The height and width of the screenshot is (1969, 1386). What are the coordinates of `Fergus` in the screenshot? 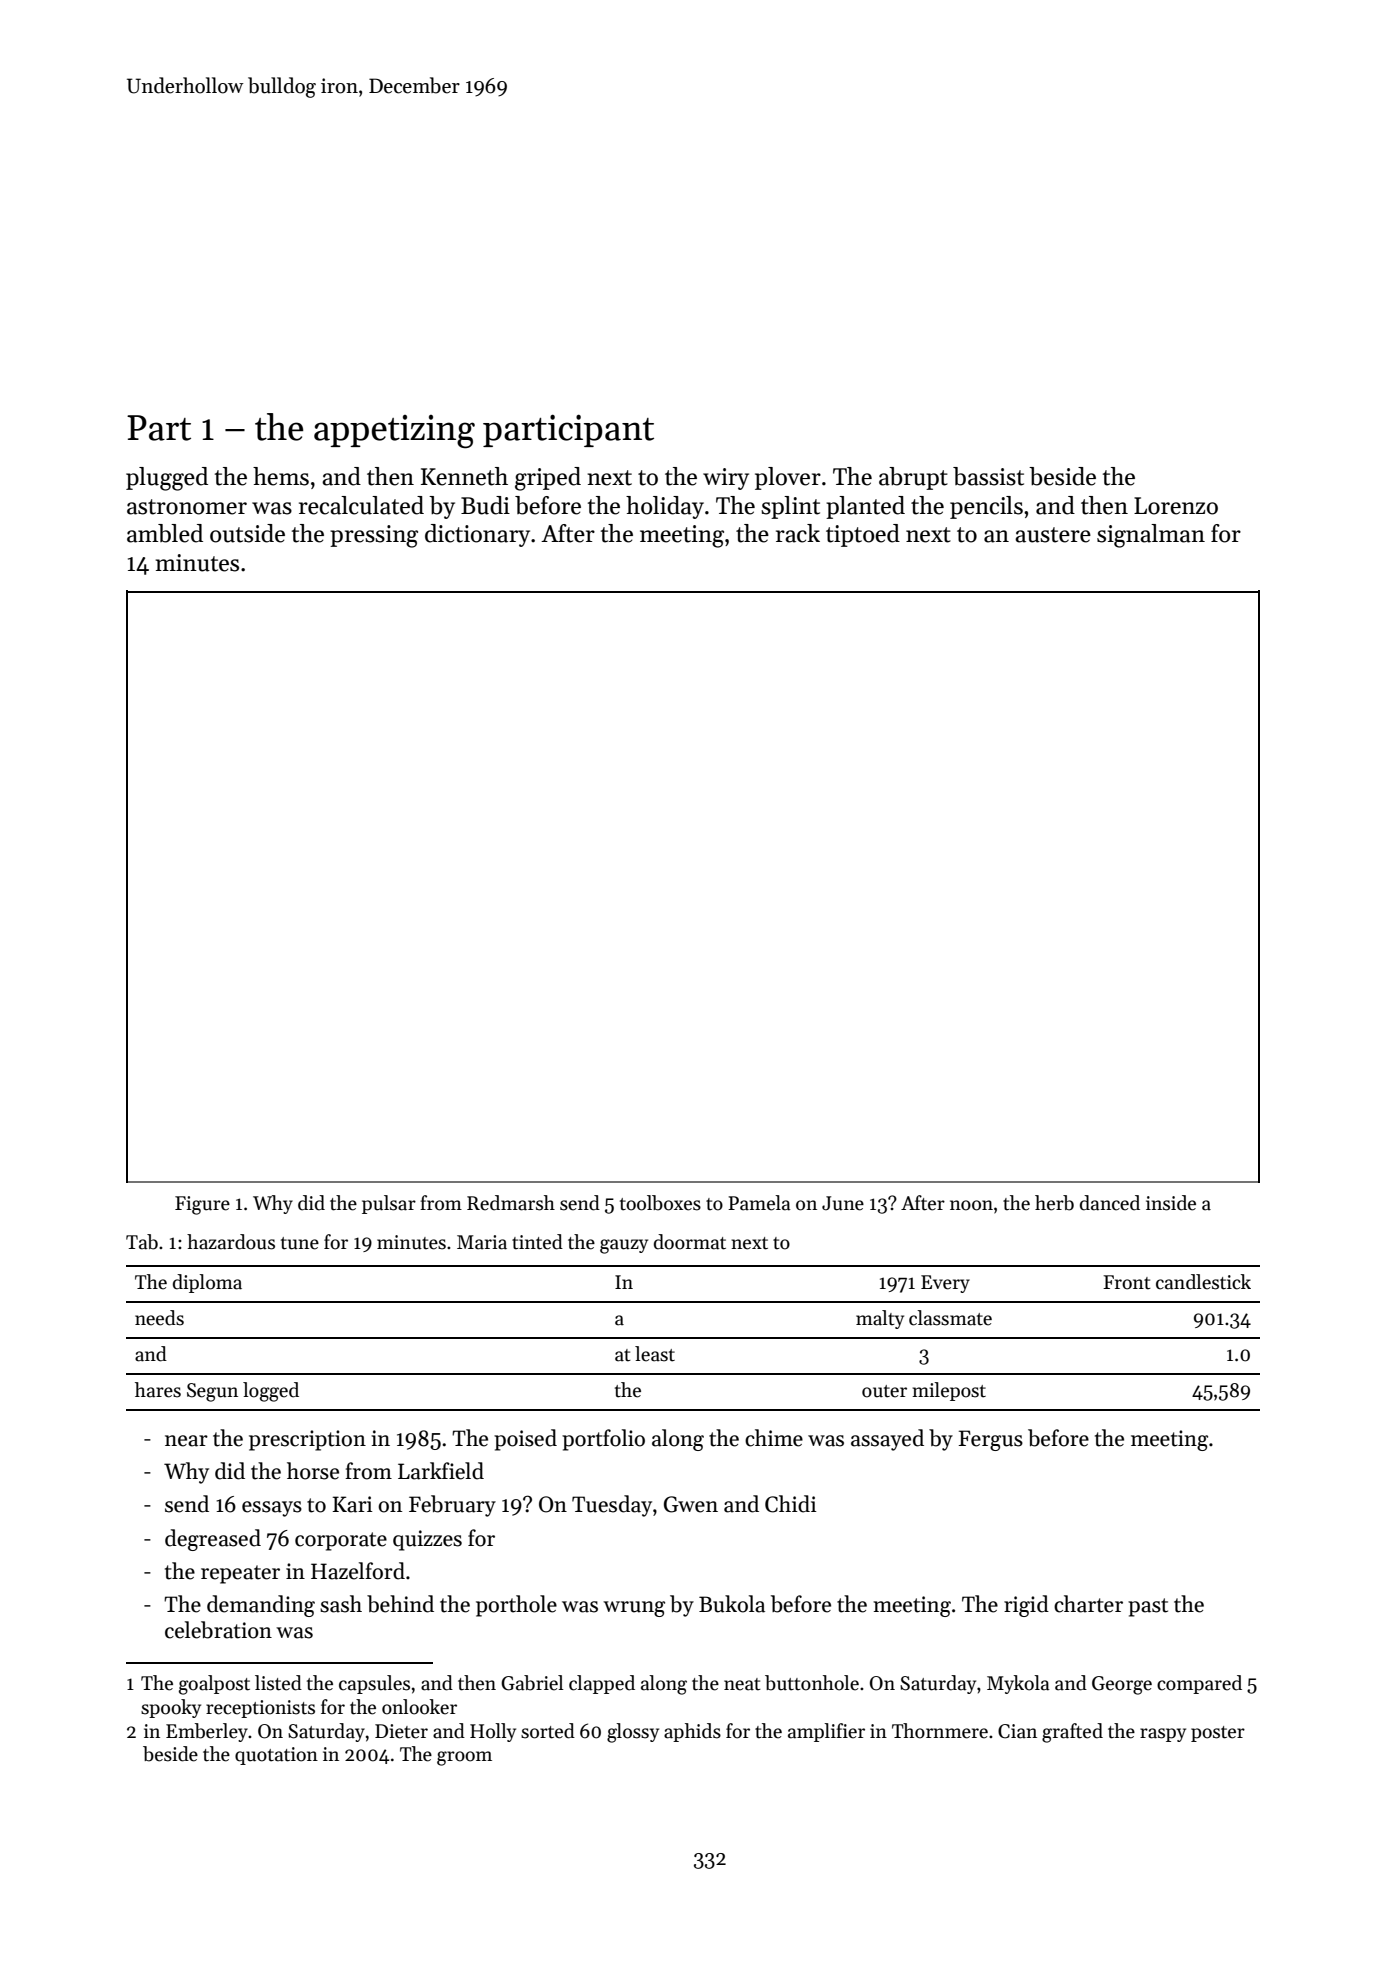 It's located at (991, 1440).
